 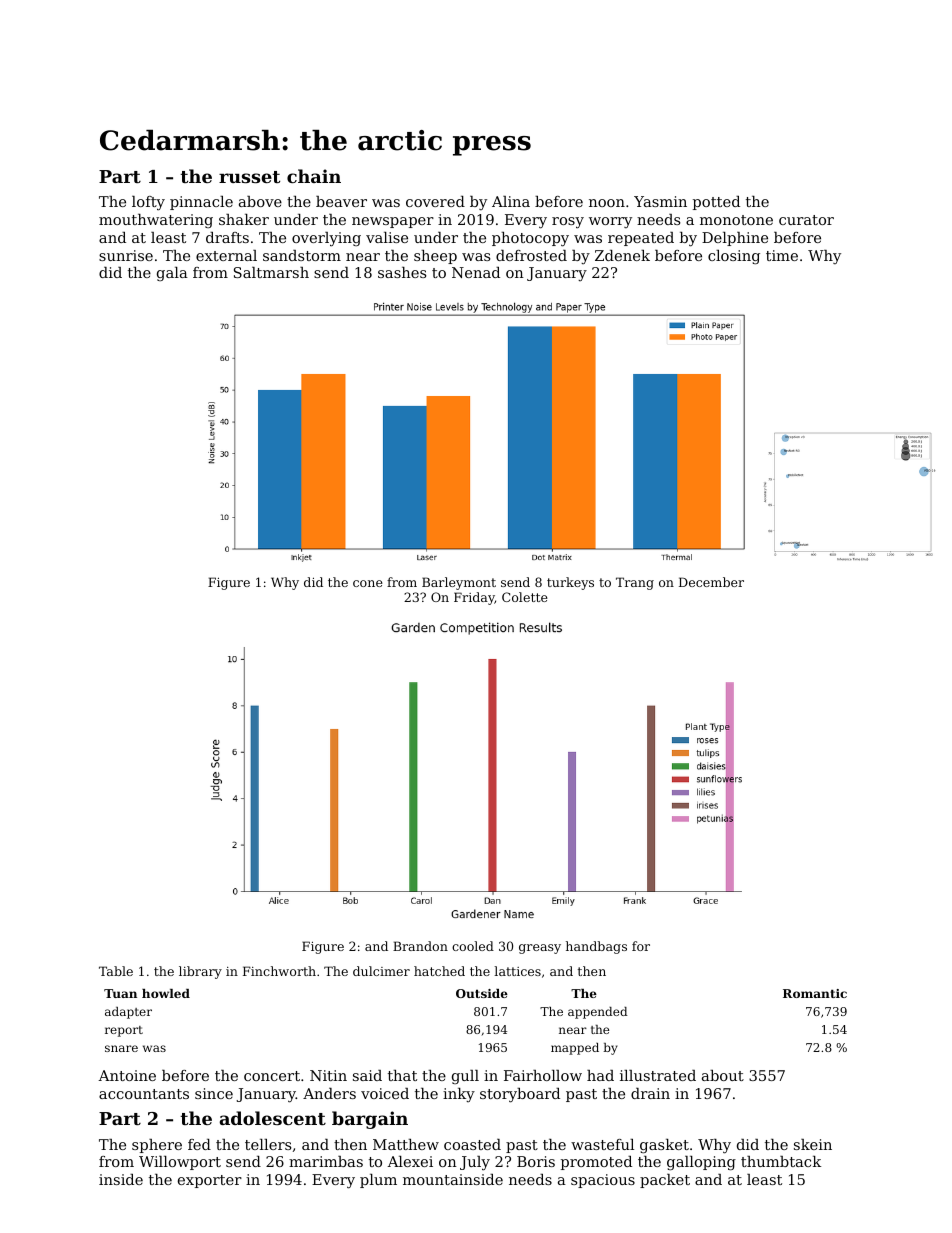 I want to click on cone, so click(x=368, y=583).
